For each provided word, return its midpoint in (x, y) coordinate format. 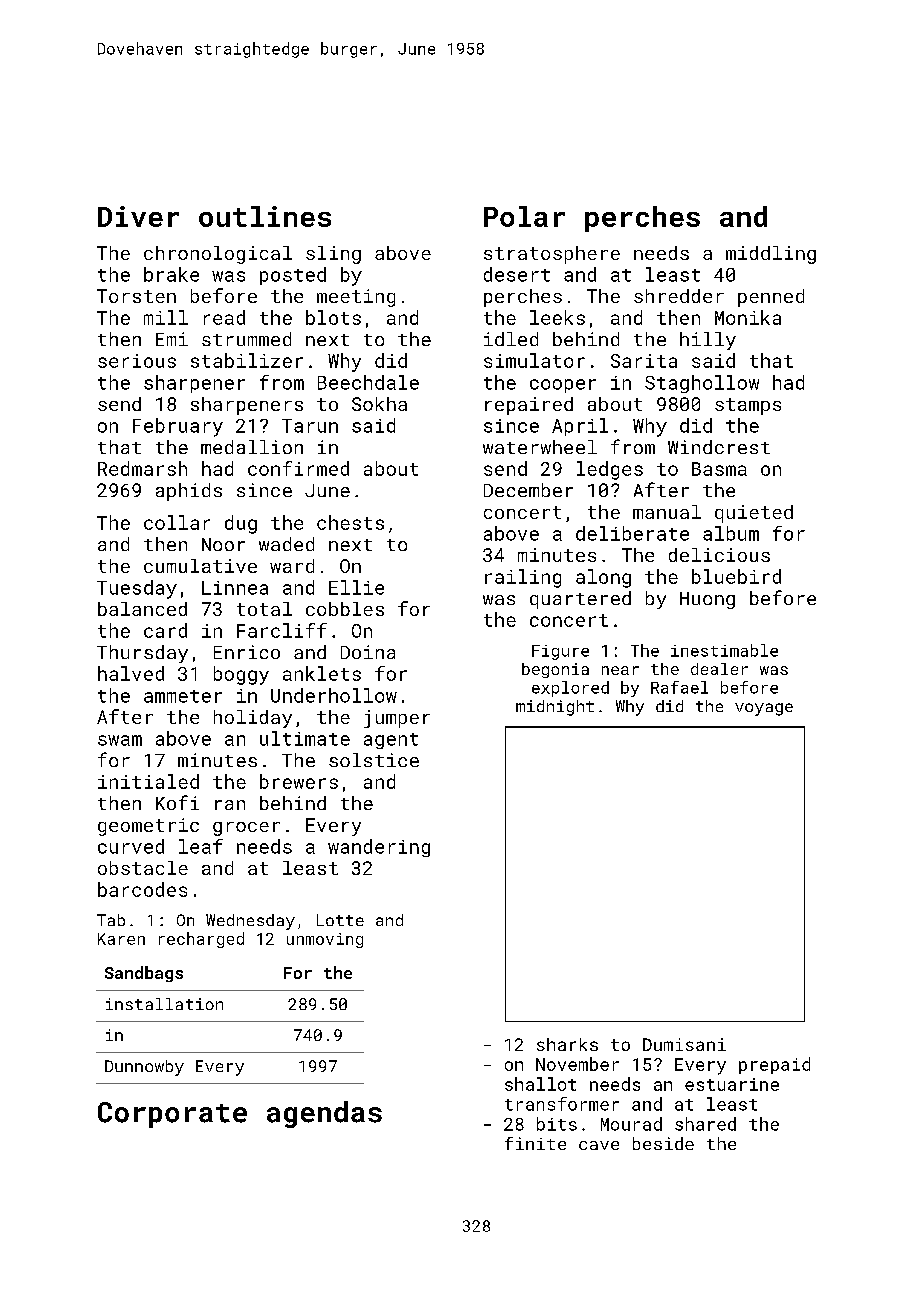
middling (771, 255)
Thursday (142, 654)
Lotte (340, 920)
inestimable (724, 650)
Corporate (172, 1115)
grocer (246, 829)
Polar (524, 216)
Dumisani (684, 1044)
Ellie (356, 587)
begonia (555, 670)
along (603, 578)
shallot (540, 1084)
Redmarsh (142, 468)
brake (171, 274)
